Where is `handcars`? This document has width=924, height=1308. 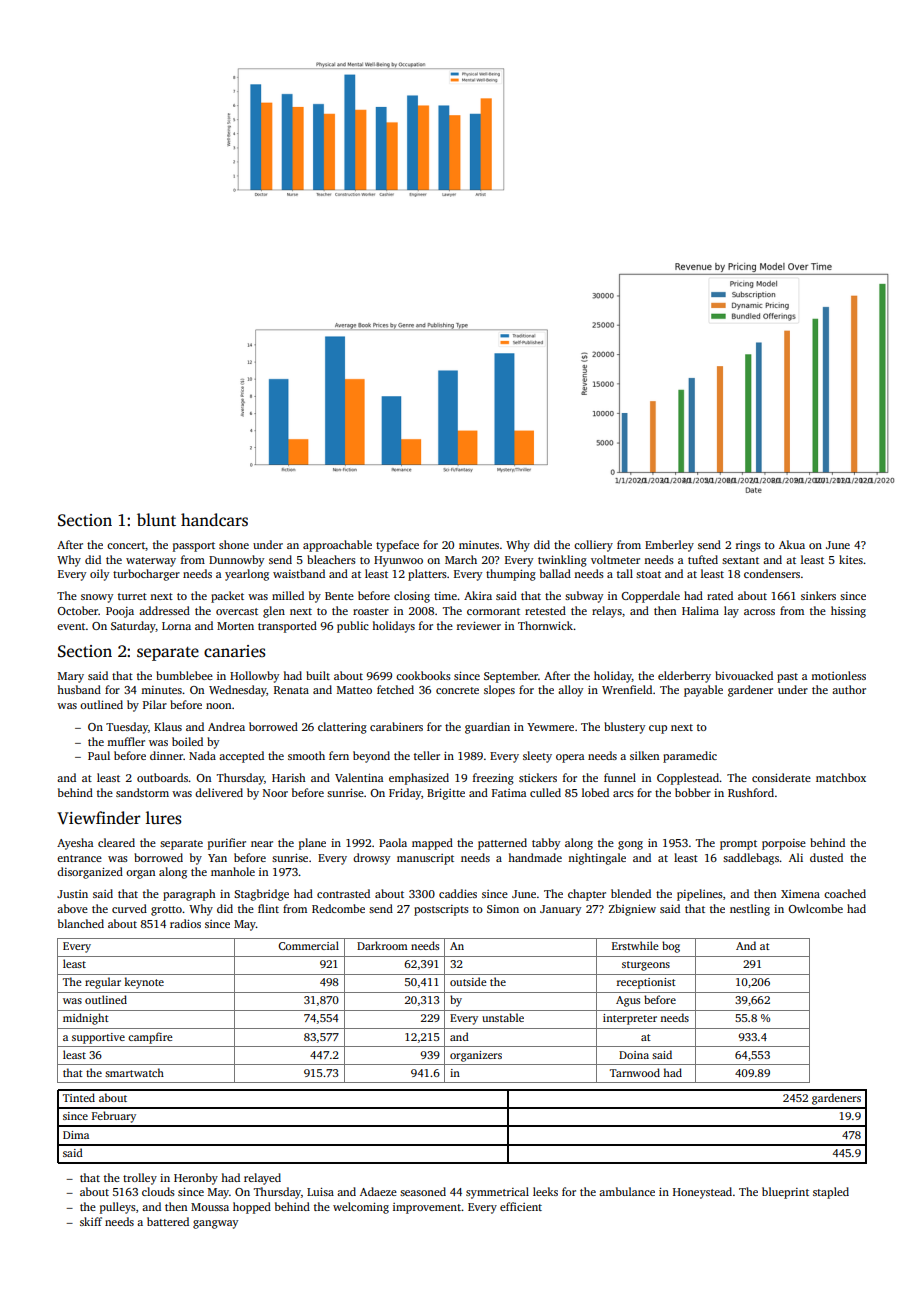
handcars is located at coordinates (214, 520).
